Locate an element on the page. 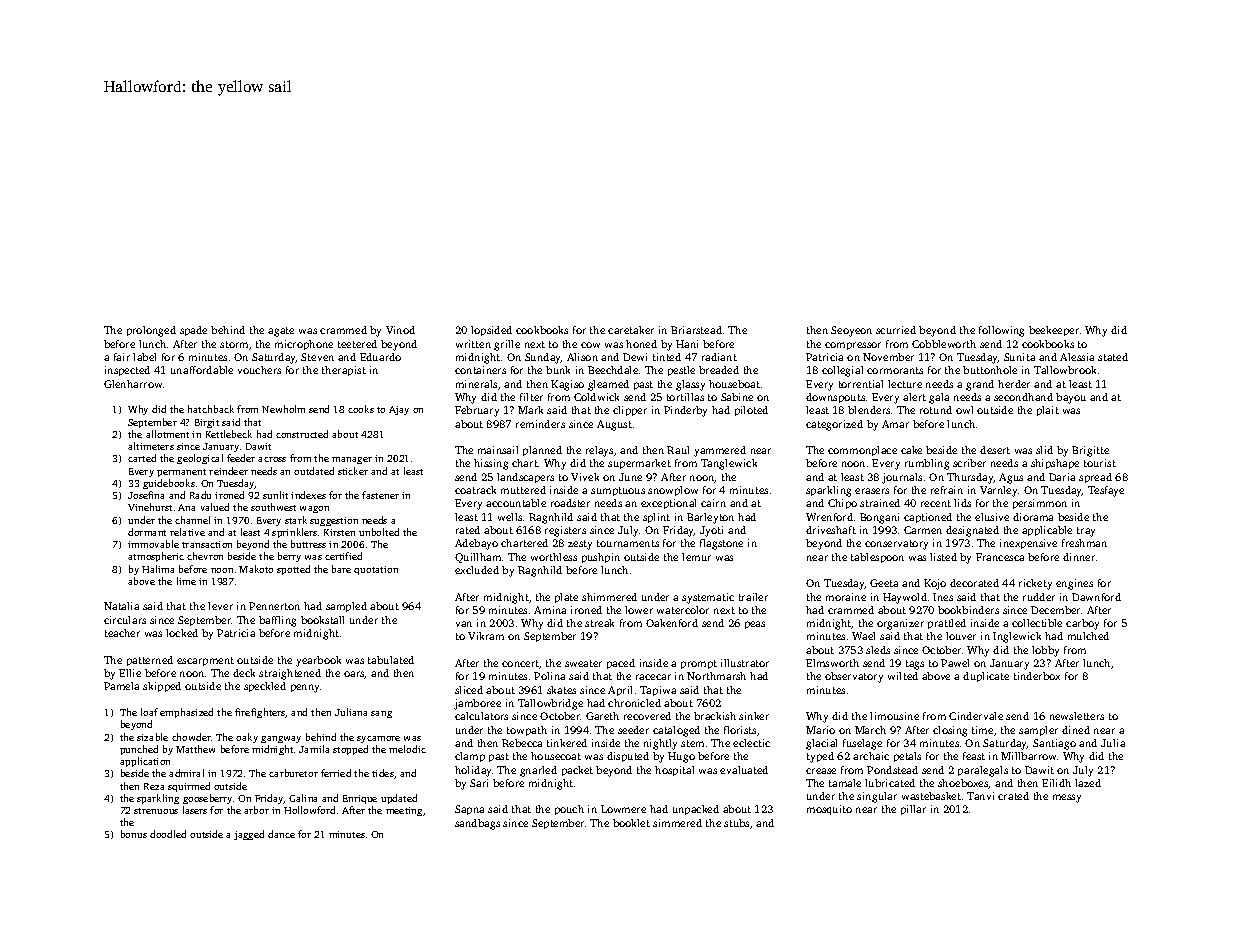 The height and width of the document is (952, 1233). rickety is located at coordinates (1035, 584).
